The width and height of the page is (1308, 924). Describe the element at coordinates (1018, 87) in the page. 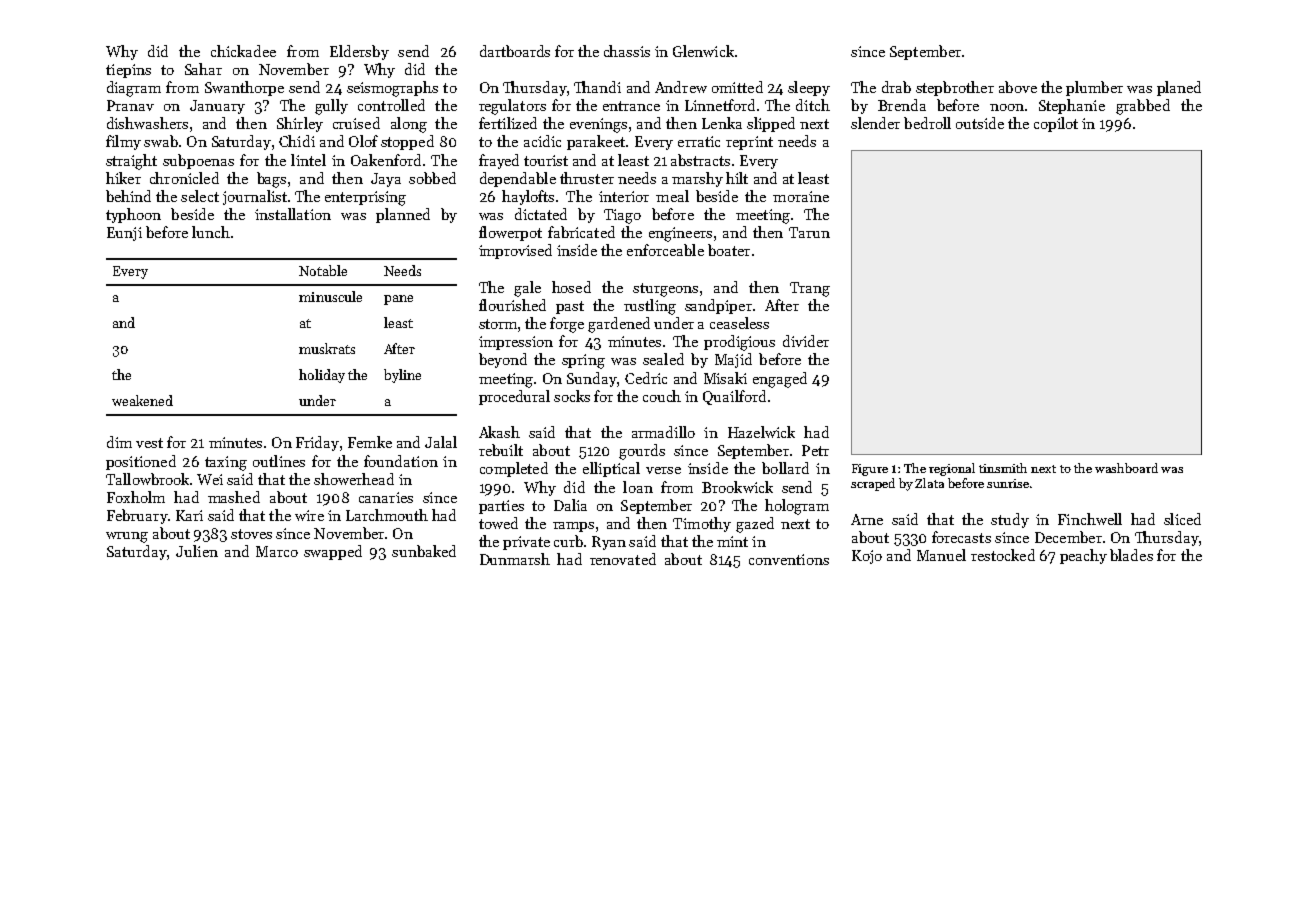

I see `above` at that location.
